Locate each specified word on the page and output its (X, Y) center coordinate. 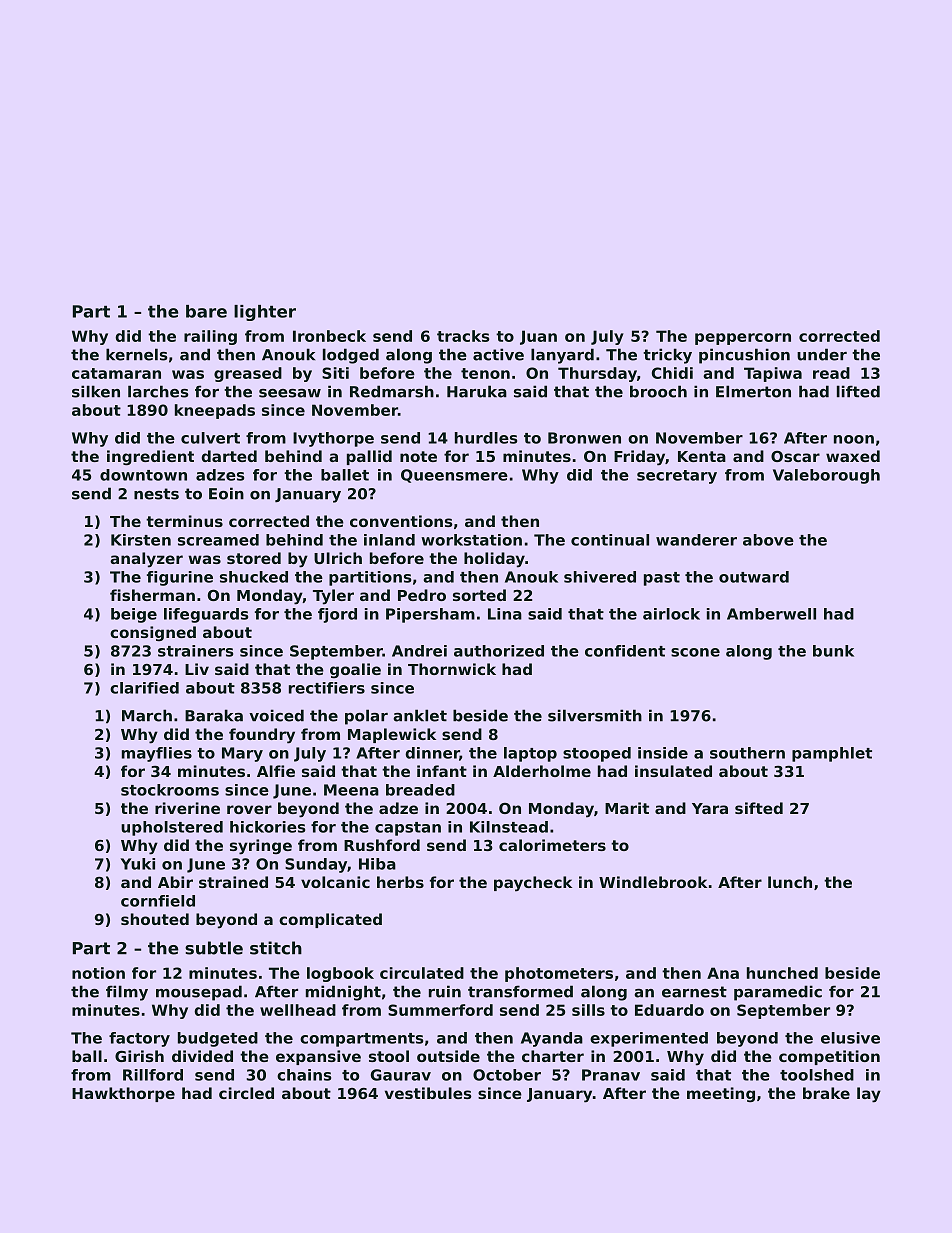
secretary (677, 477)
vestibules (428, 1093)
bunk (833, 651)
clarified (144, 688)
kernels (137, 354)
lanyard (562, 356)
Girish (139, 1056)
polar (366, 717)
